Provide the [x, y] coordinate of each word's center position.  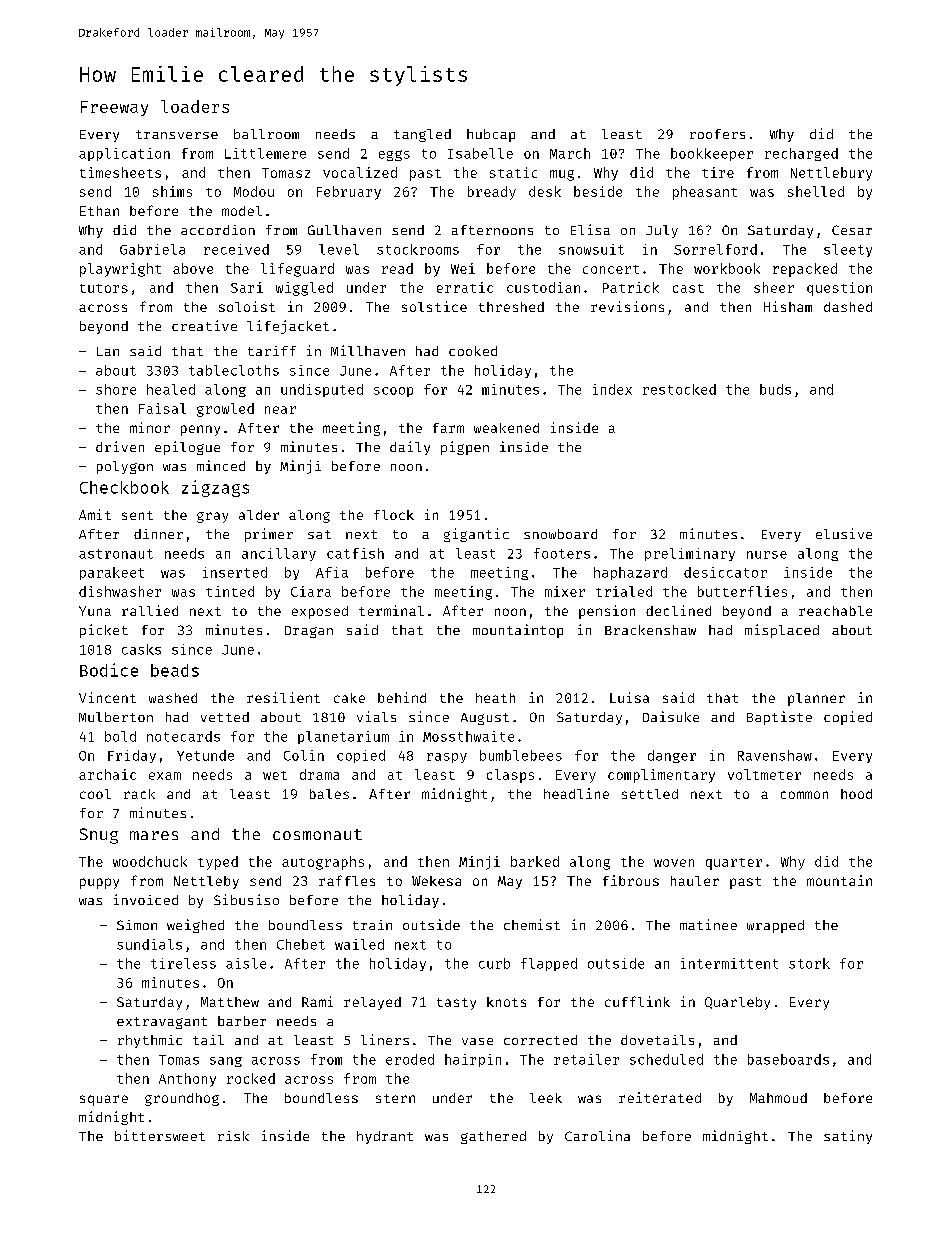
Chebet [301, 944]
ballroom [266, 134]
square [104, 1100]
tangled [422, 135]
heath [495, 698]
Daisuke [671, 716]
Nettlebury [831, 174]
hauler [695, 881]
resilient [283, 697]
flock [394, 515]
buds [775, 389]
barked [535, 861]
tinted [230, 591]
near [280, 410]
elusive [844, 533]
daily [410, 448]
